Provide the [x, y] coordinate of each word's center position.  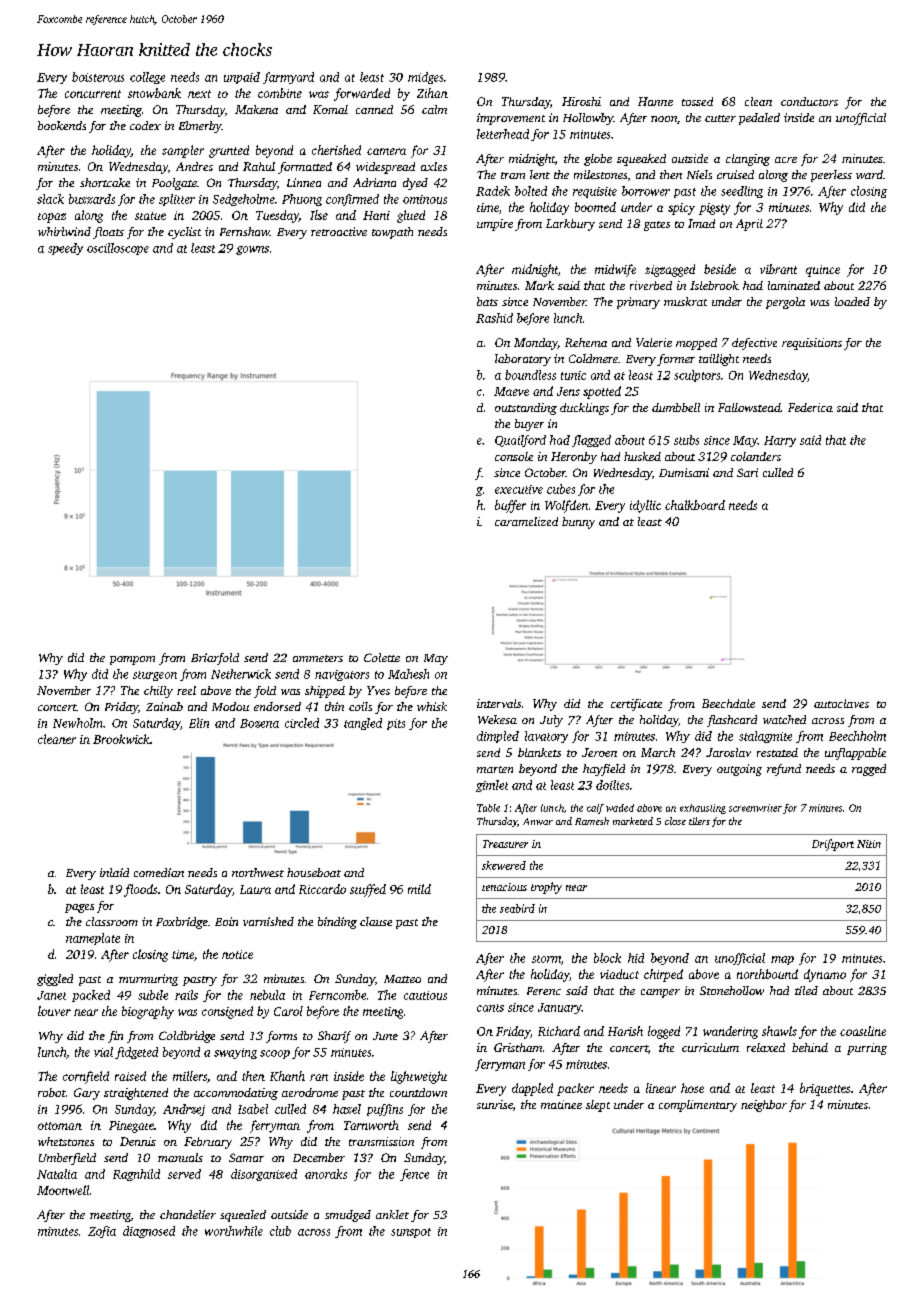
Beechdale [728, 703]
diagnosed [149, 1232]
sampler [183, 151]
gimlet [492, 786]
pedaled [759, 119]
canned [374, 109]
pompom [132, 660]
